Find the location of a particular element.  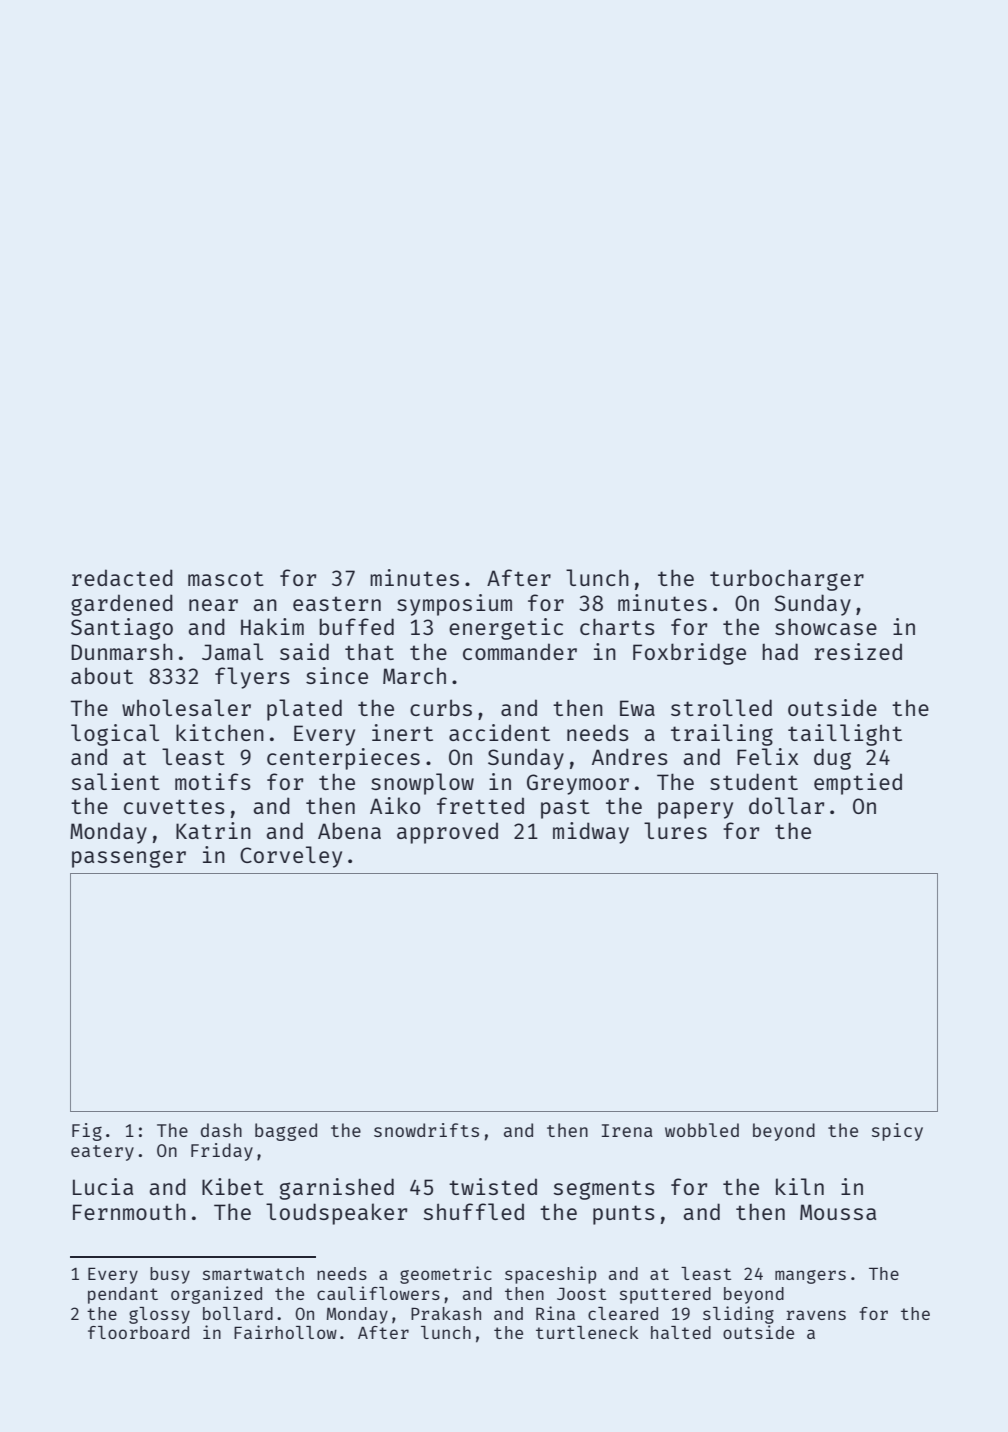

kiln is located at coordinates (800, 1186).
